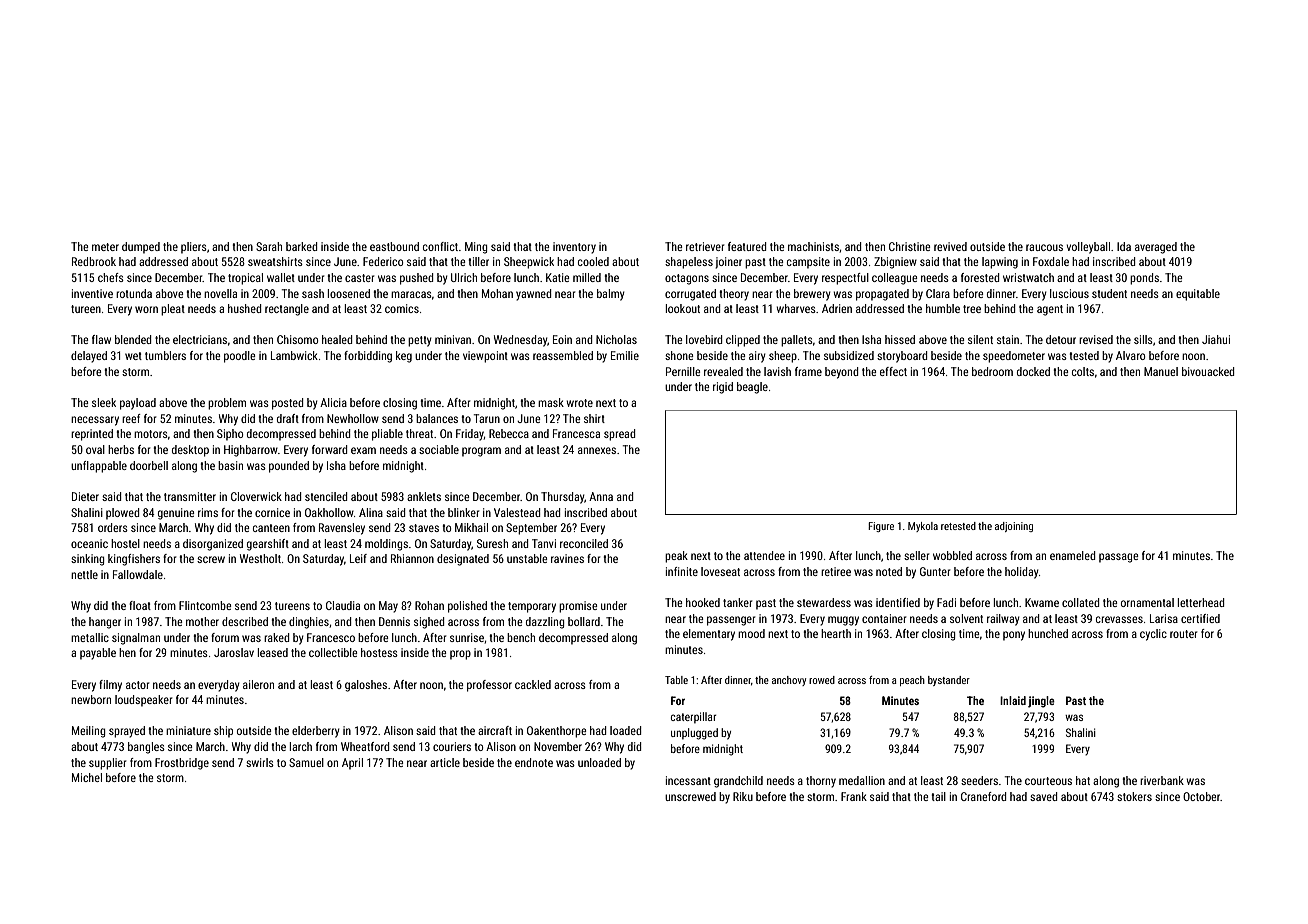 The width and height of the screenshot is (1308, 924). Describe the element at coordinates (601, 496) in the screenshot. I see `Anna` at that location.
